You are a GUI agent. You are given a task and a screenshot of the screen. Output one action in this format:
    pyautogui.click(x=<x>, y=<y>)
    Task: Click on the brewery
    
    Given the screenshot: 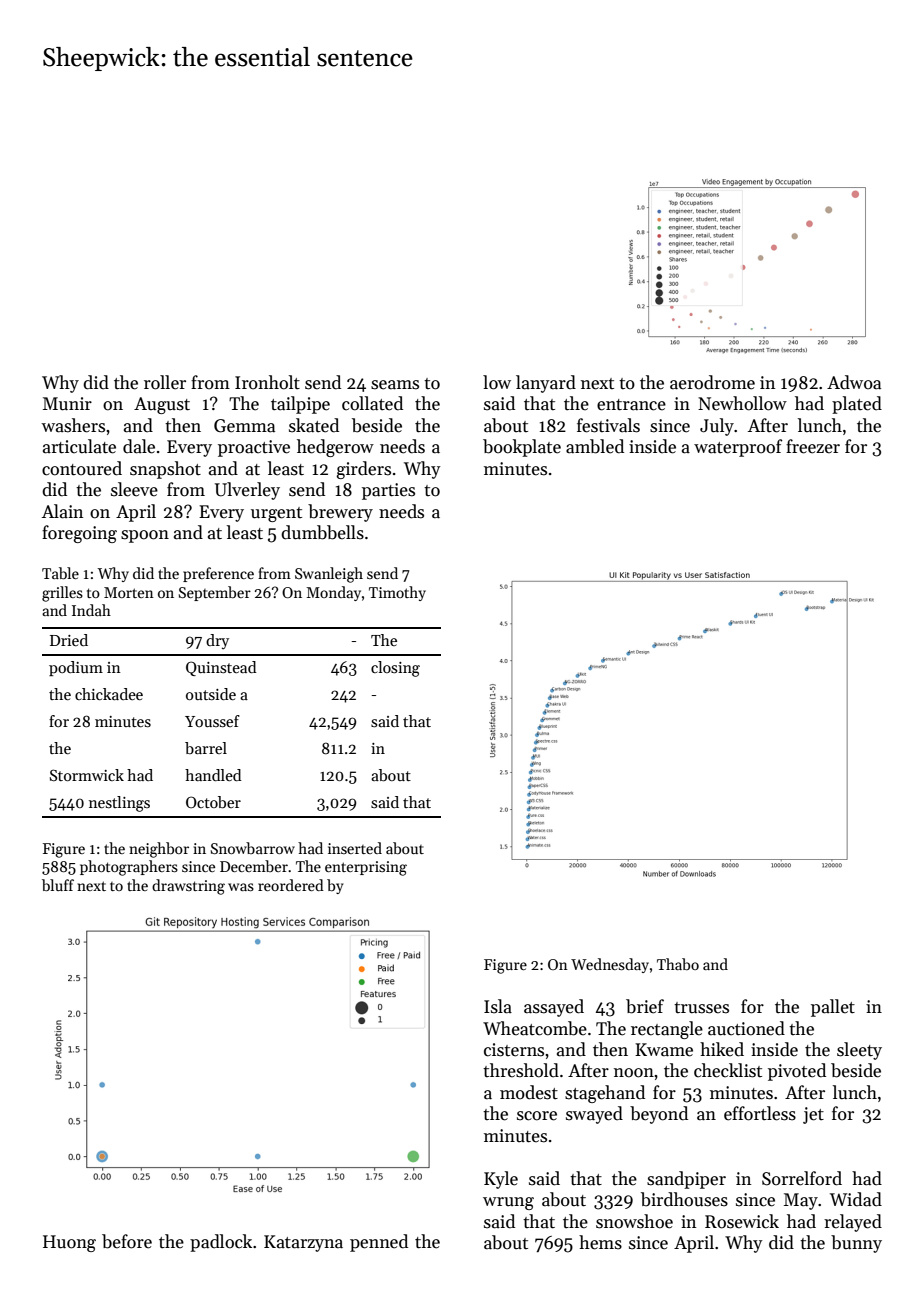 What is the action you would take?
    pyautogui.click(x=340, y=513)
